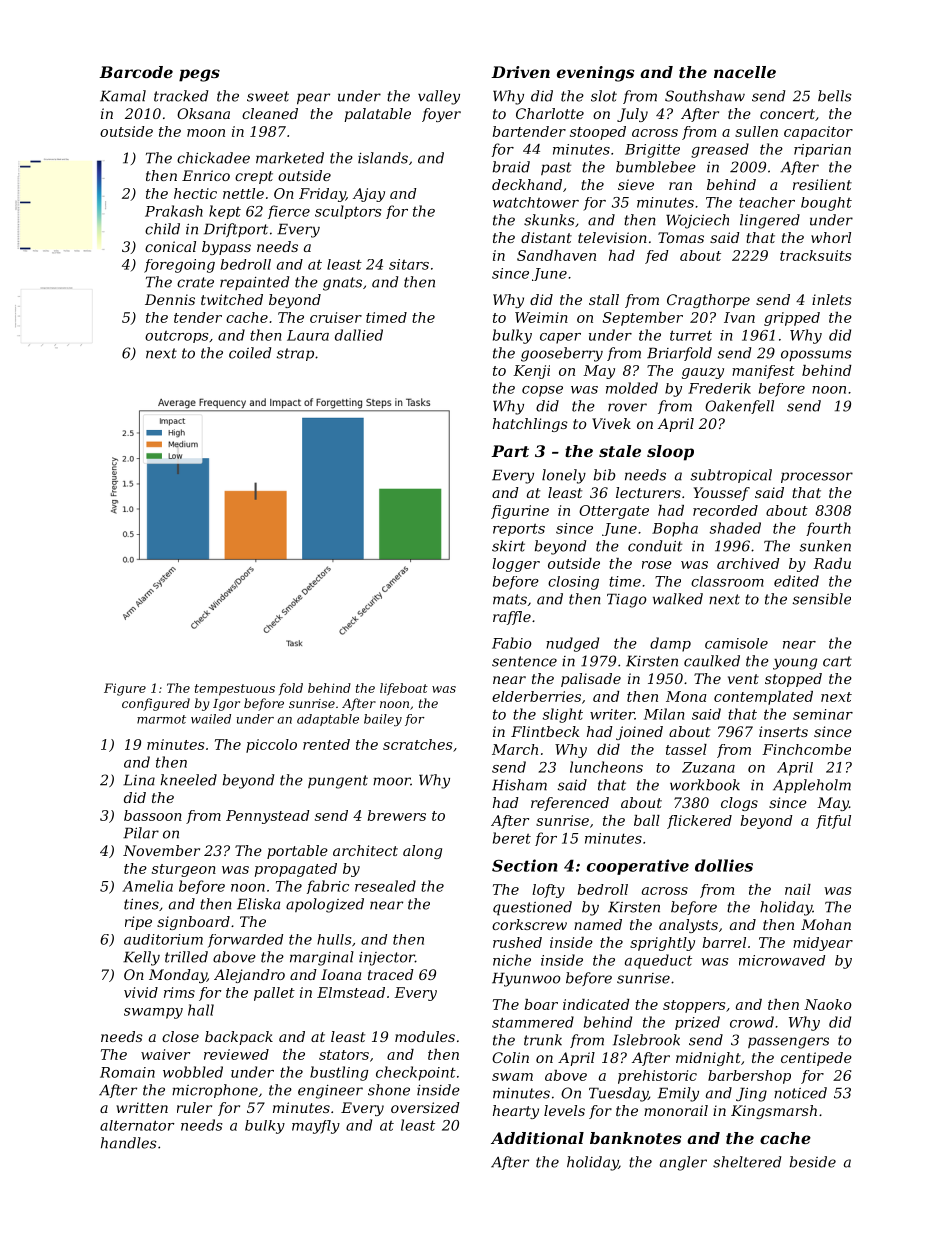 The width and height of the document is (952, 1233). Describe the element at coordinates (161, 719) in the document. I see `marmot` at that location.
